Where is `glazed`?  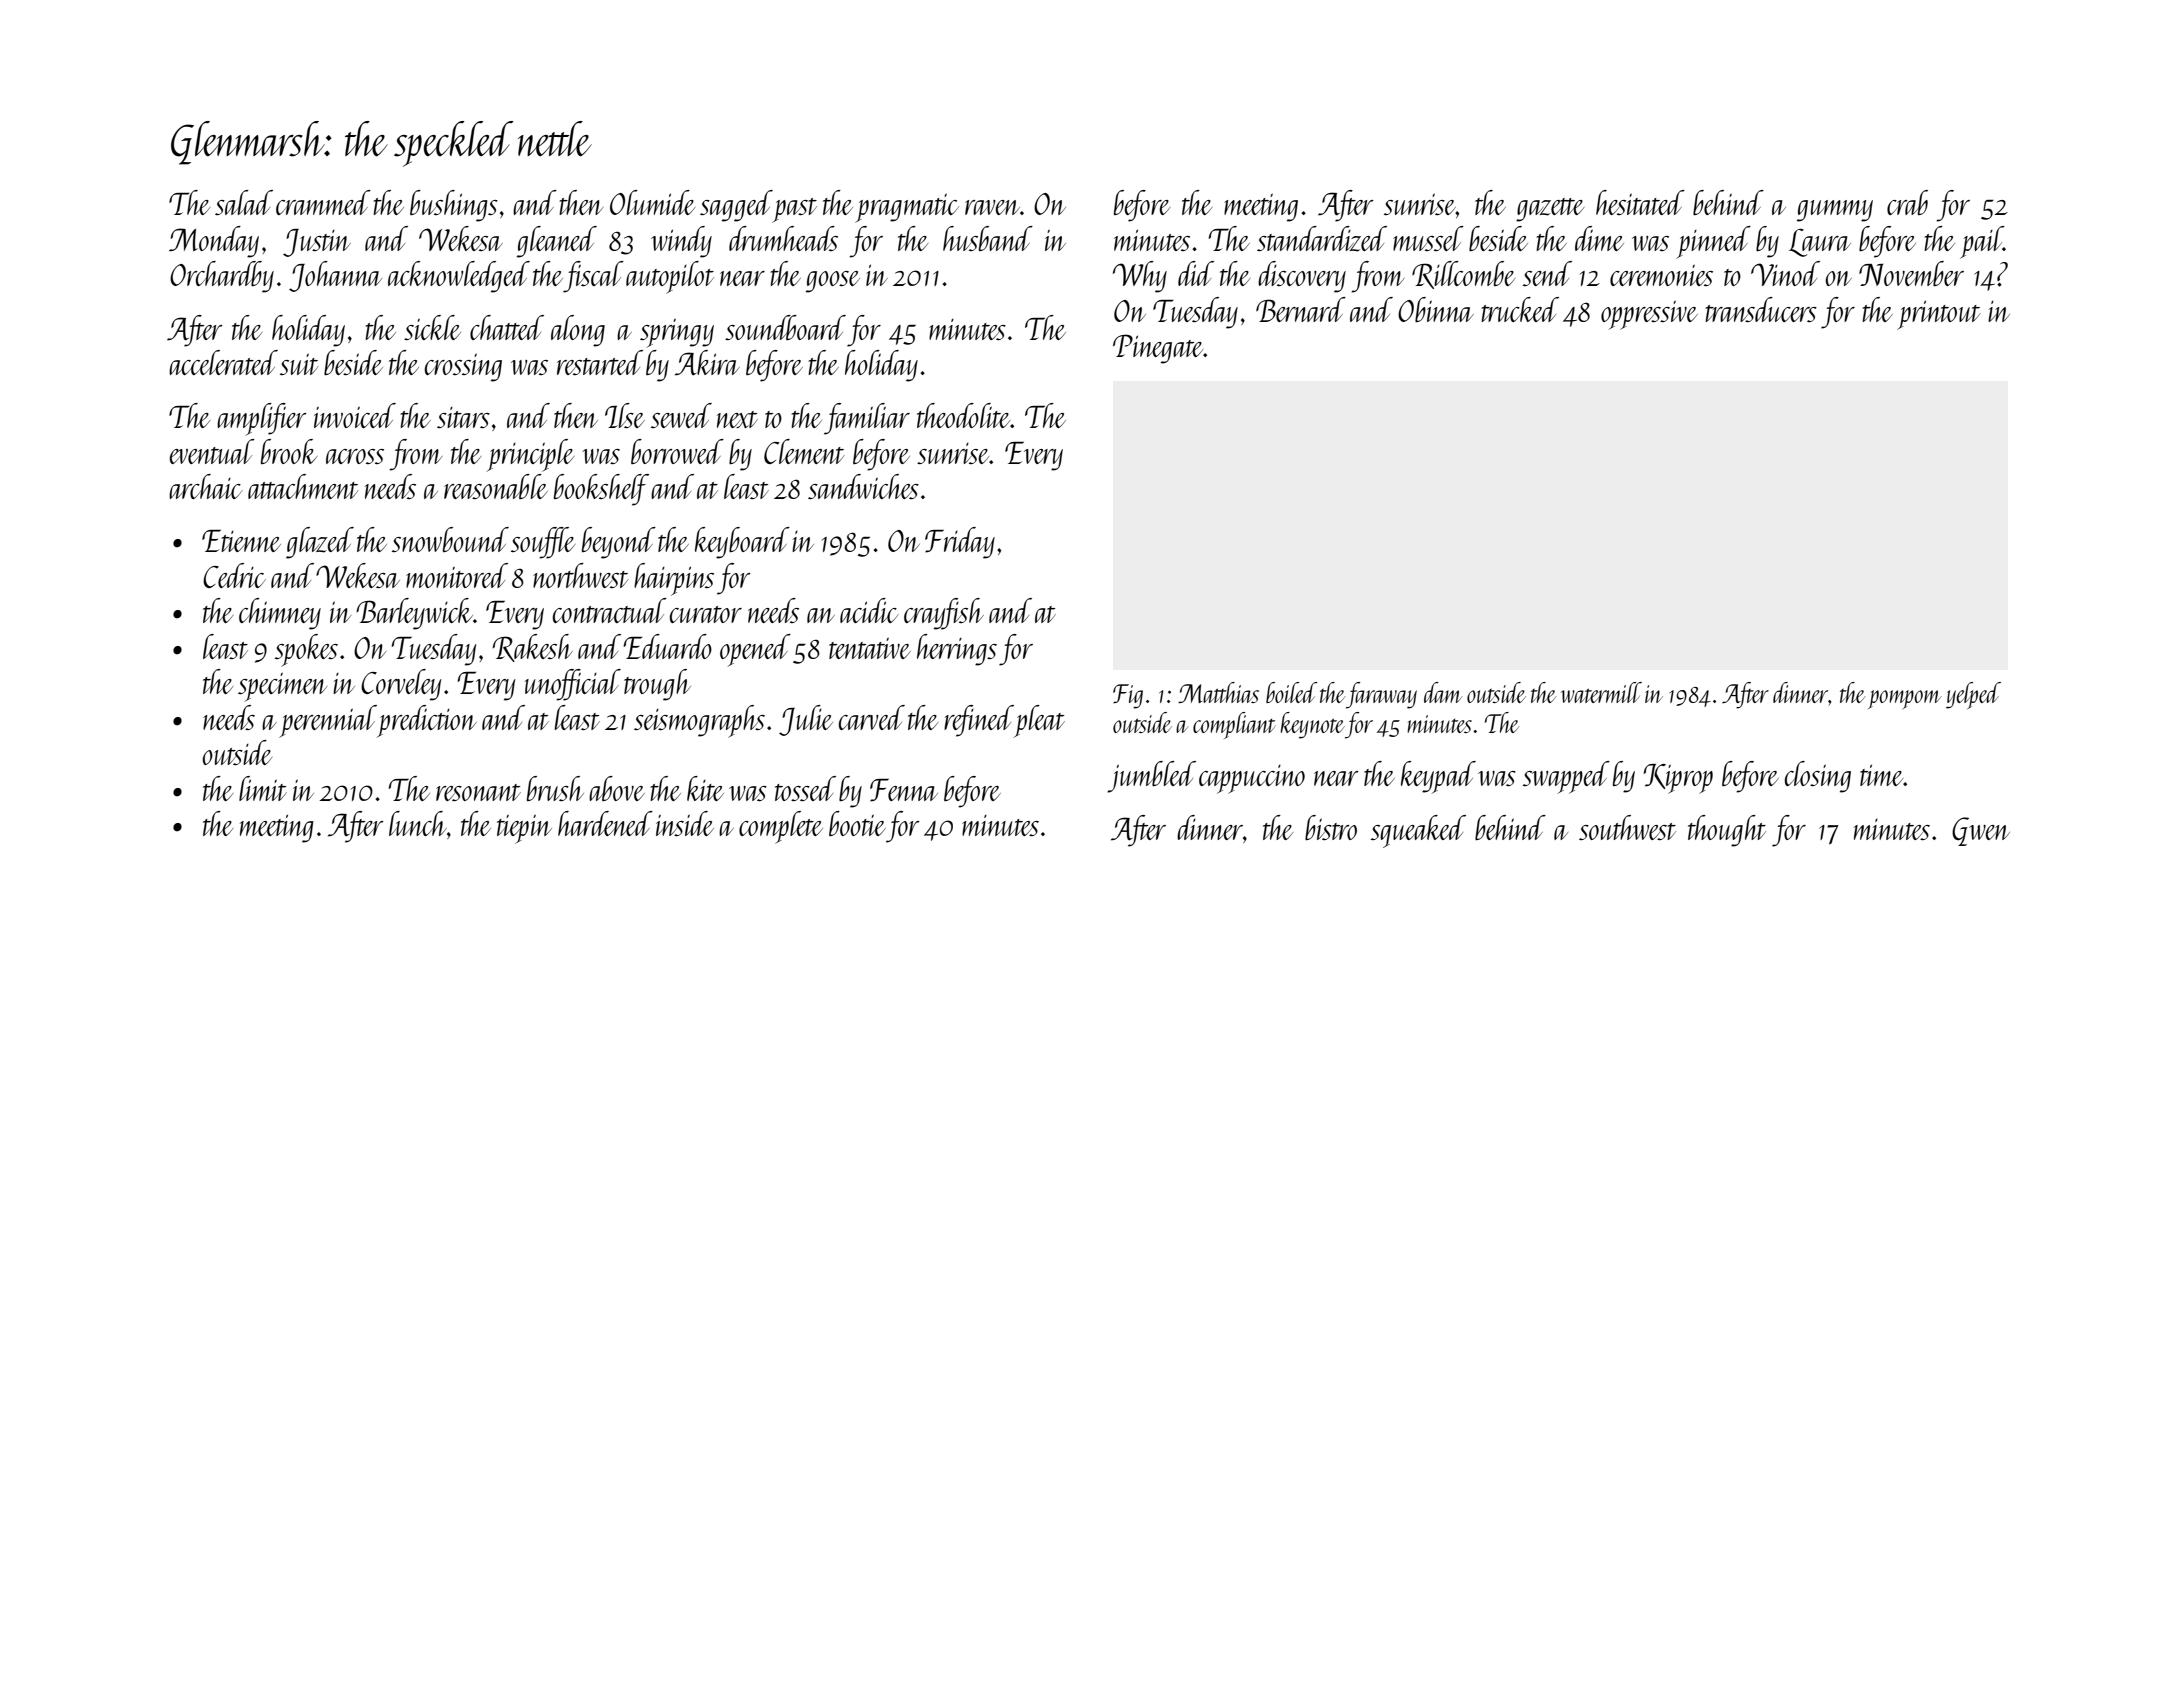
glazed is located at coordinates (320, 543).
